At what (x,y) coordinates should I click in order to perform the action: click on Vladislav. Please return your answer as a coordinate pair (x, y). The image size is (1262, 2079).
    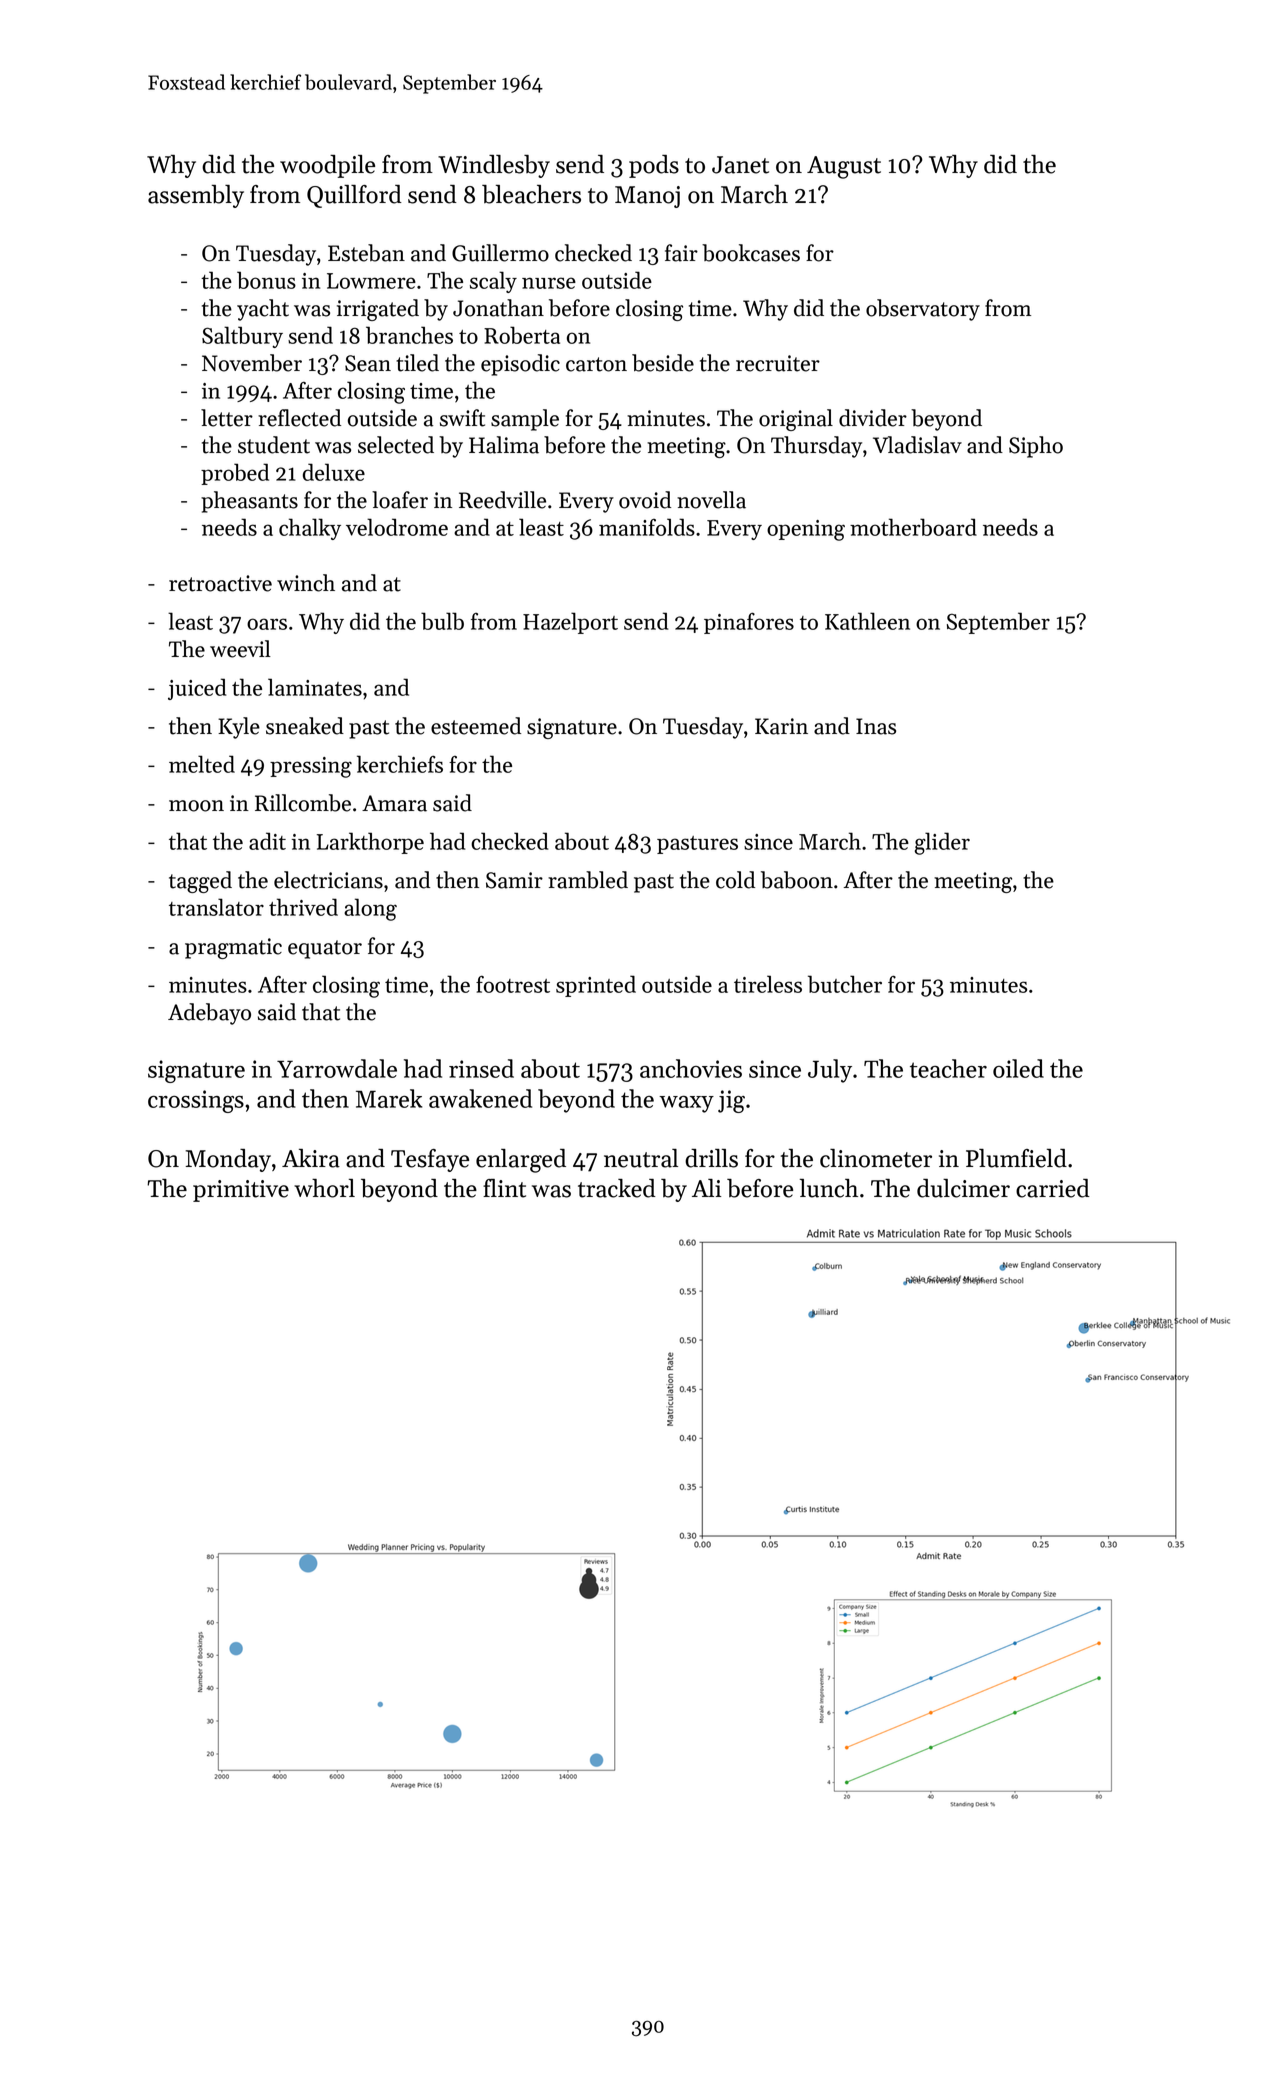
    Looking at the image, I should click on (917, 445).
